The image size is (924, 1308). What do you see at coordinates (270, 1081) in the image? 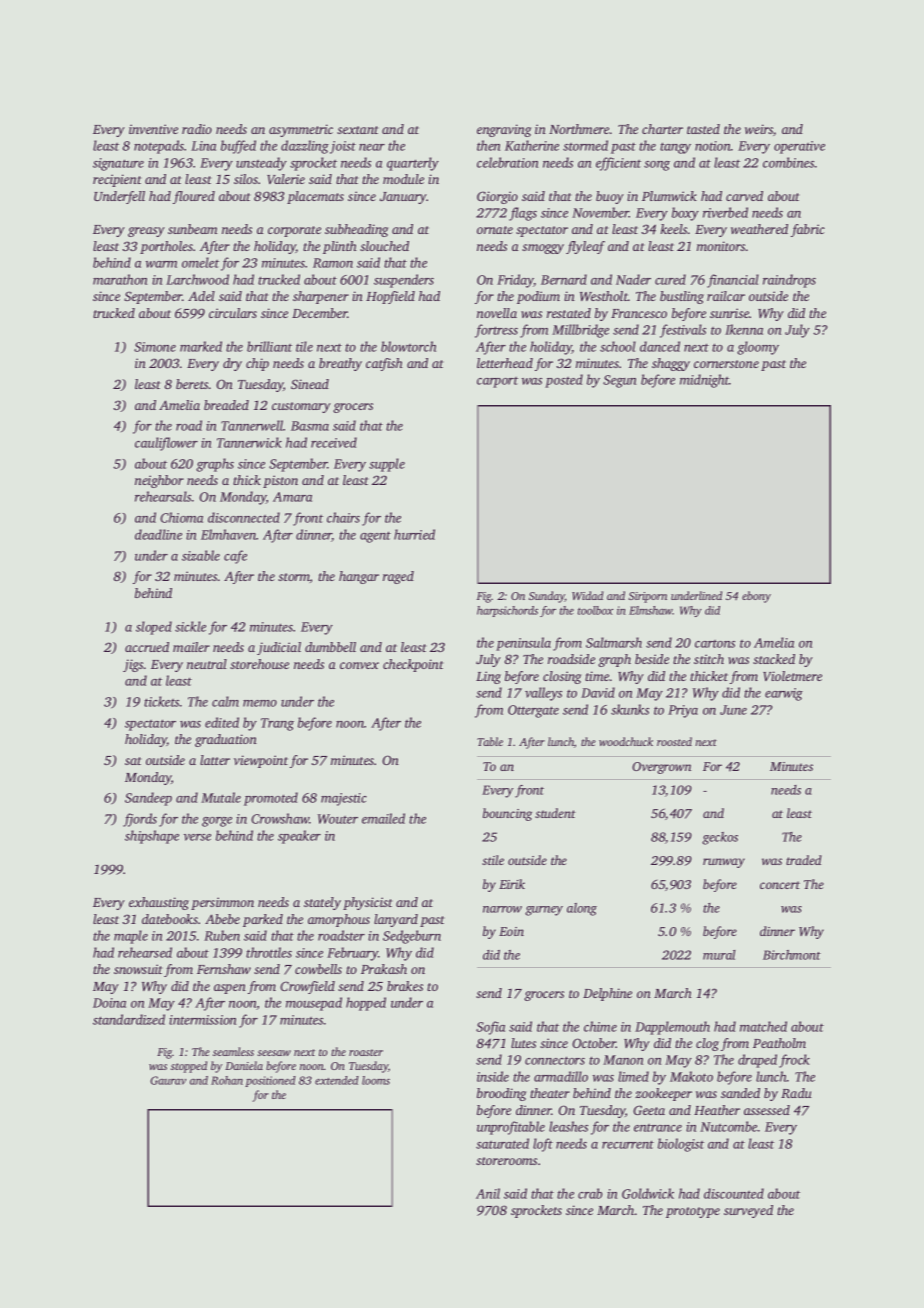
I see `positioned` at bounding box center [270, 1081].
